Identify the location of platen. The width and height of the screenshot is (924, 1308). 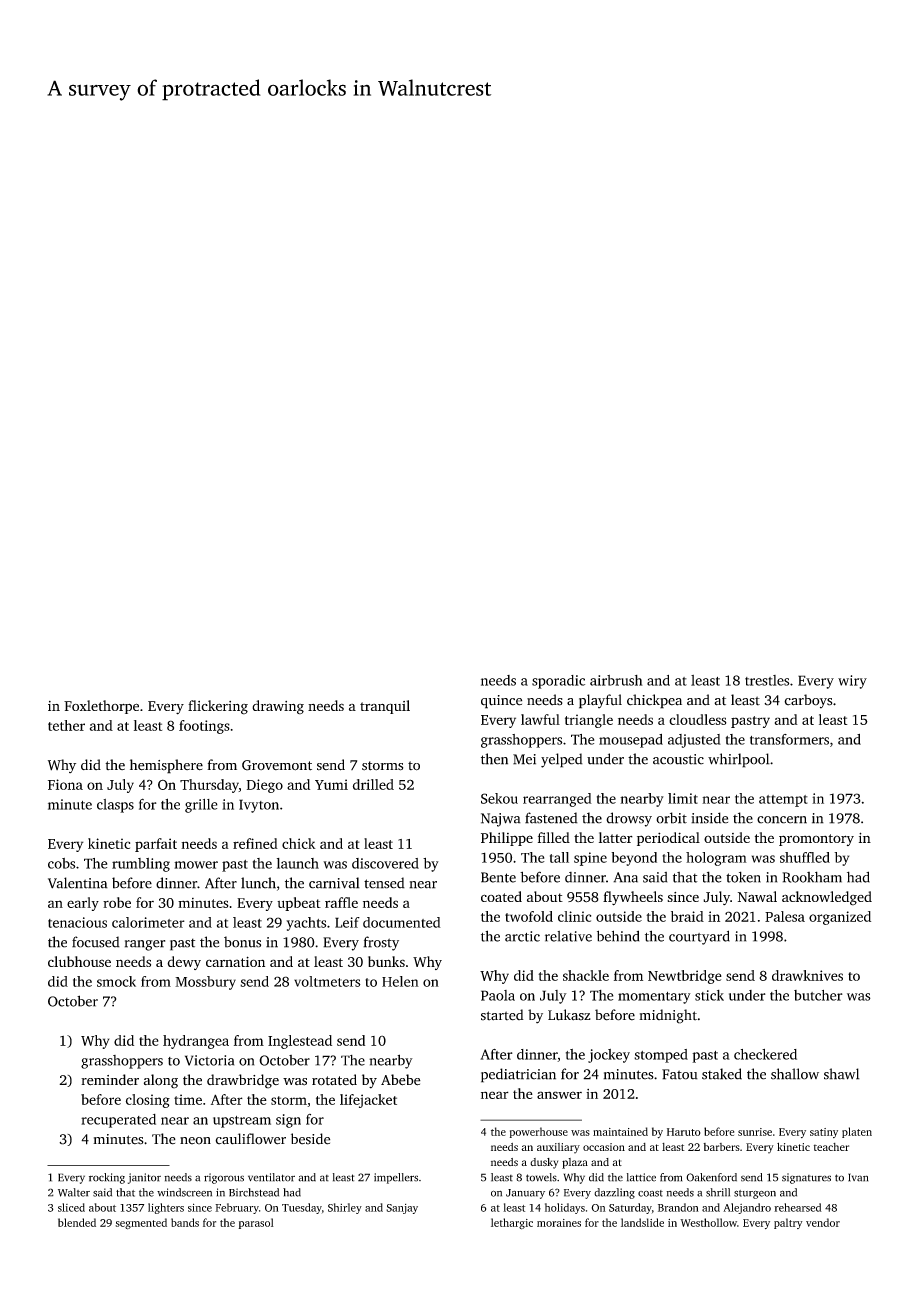
(857, 1132).
